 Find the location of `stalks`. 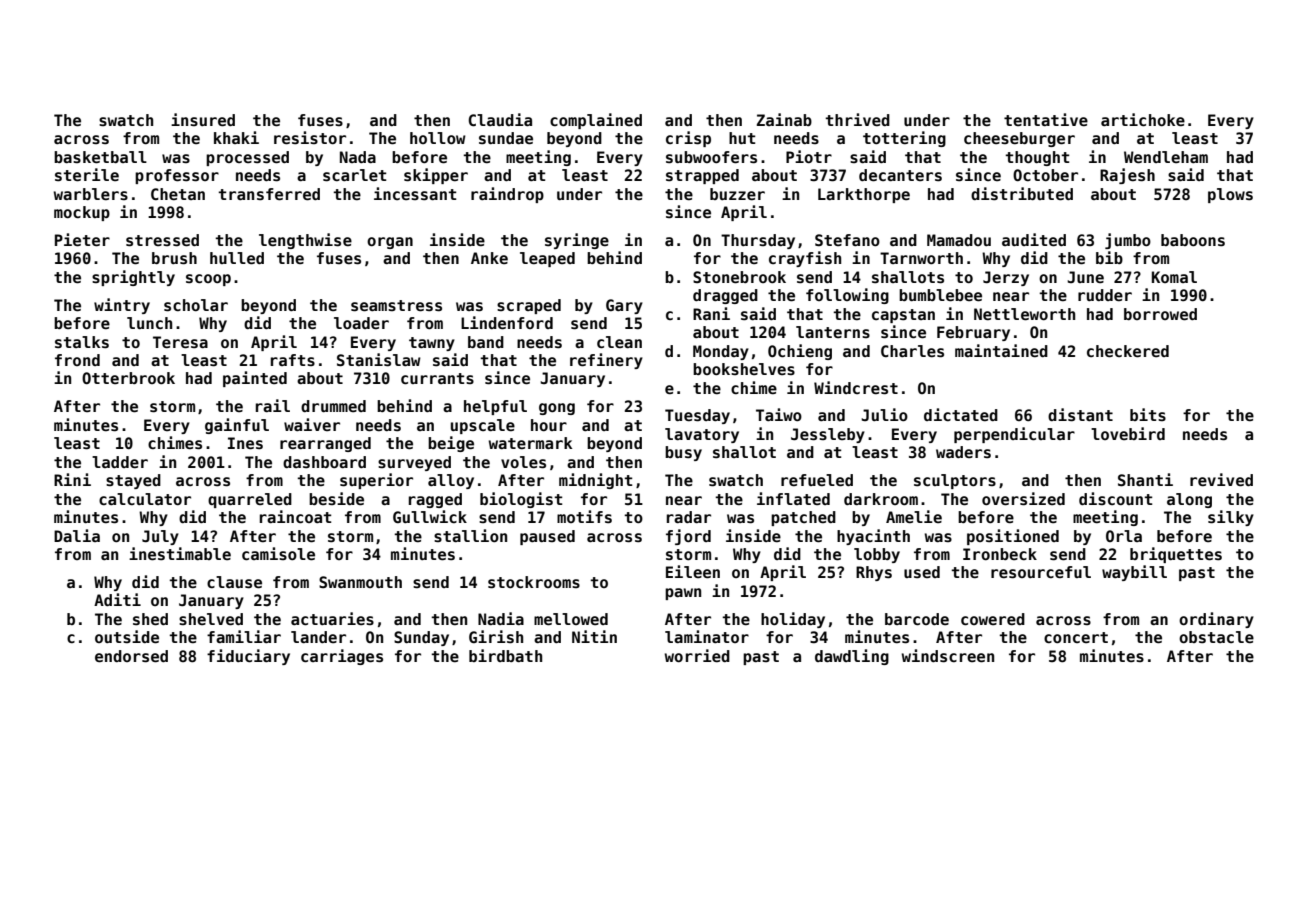

stalks is located at coordinates (82, 342).
